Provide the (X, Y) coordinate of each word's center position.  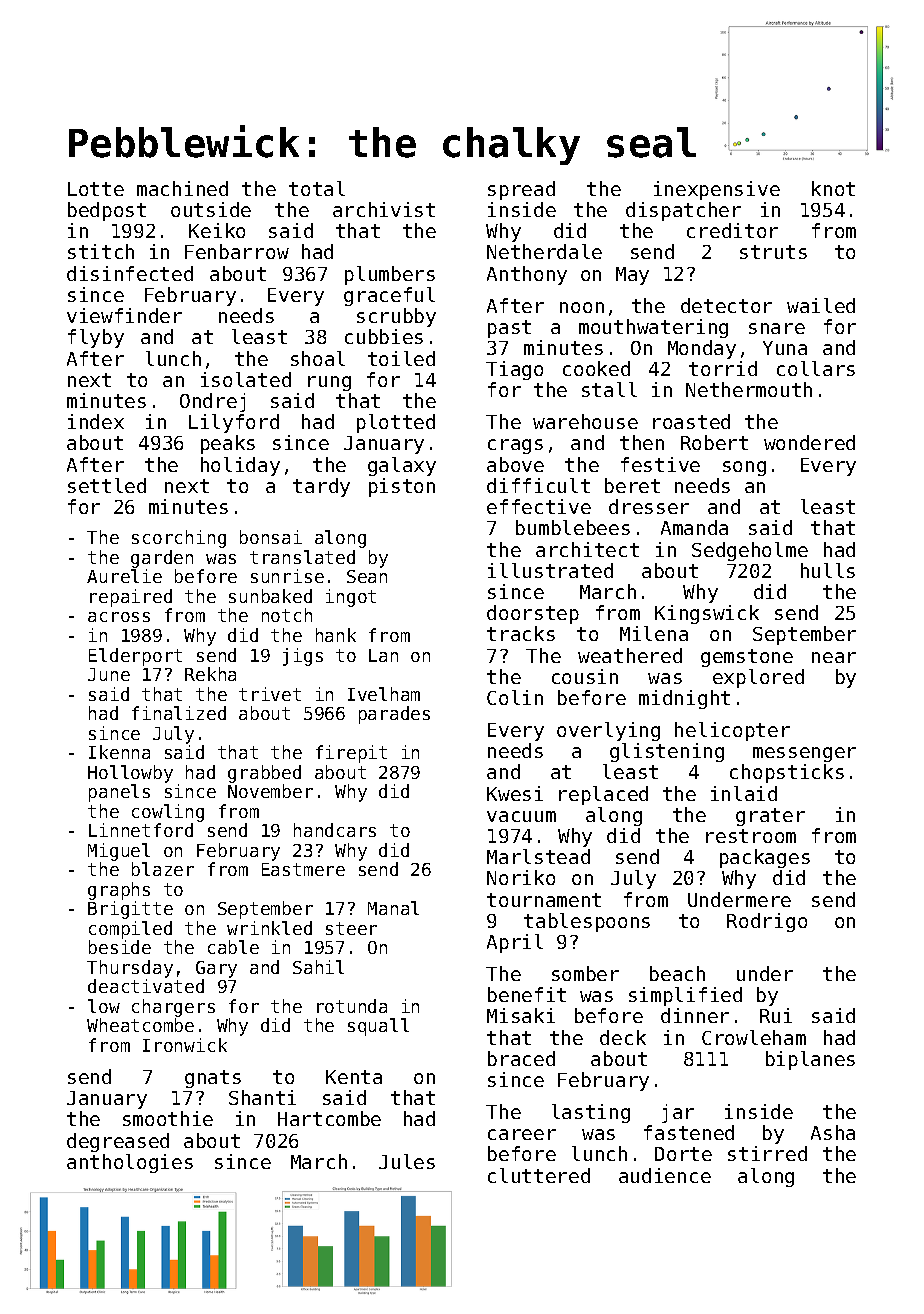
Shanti (262, 1097)
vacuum (521, 816)
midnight (684, 699)
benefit (527, 994)
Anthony (527, 275)
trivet (270, 694)
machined (182, 188)
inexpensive (717, 190)
